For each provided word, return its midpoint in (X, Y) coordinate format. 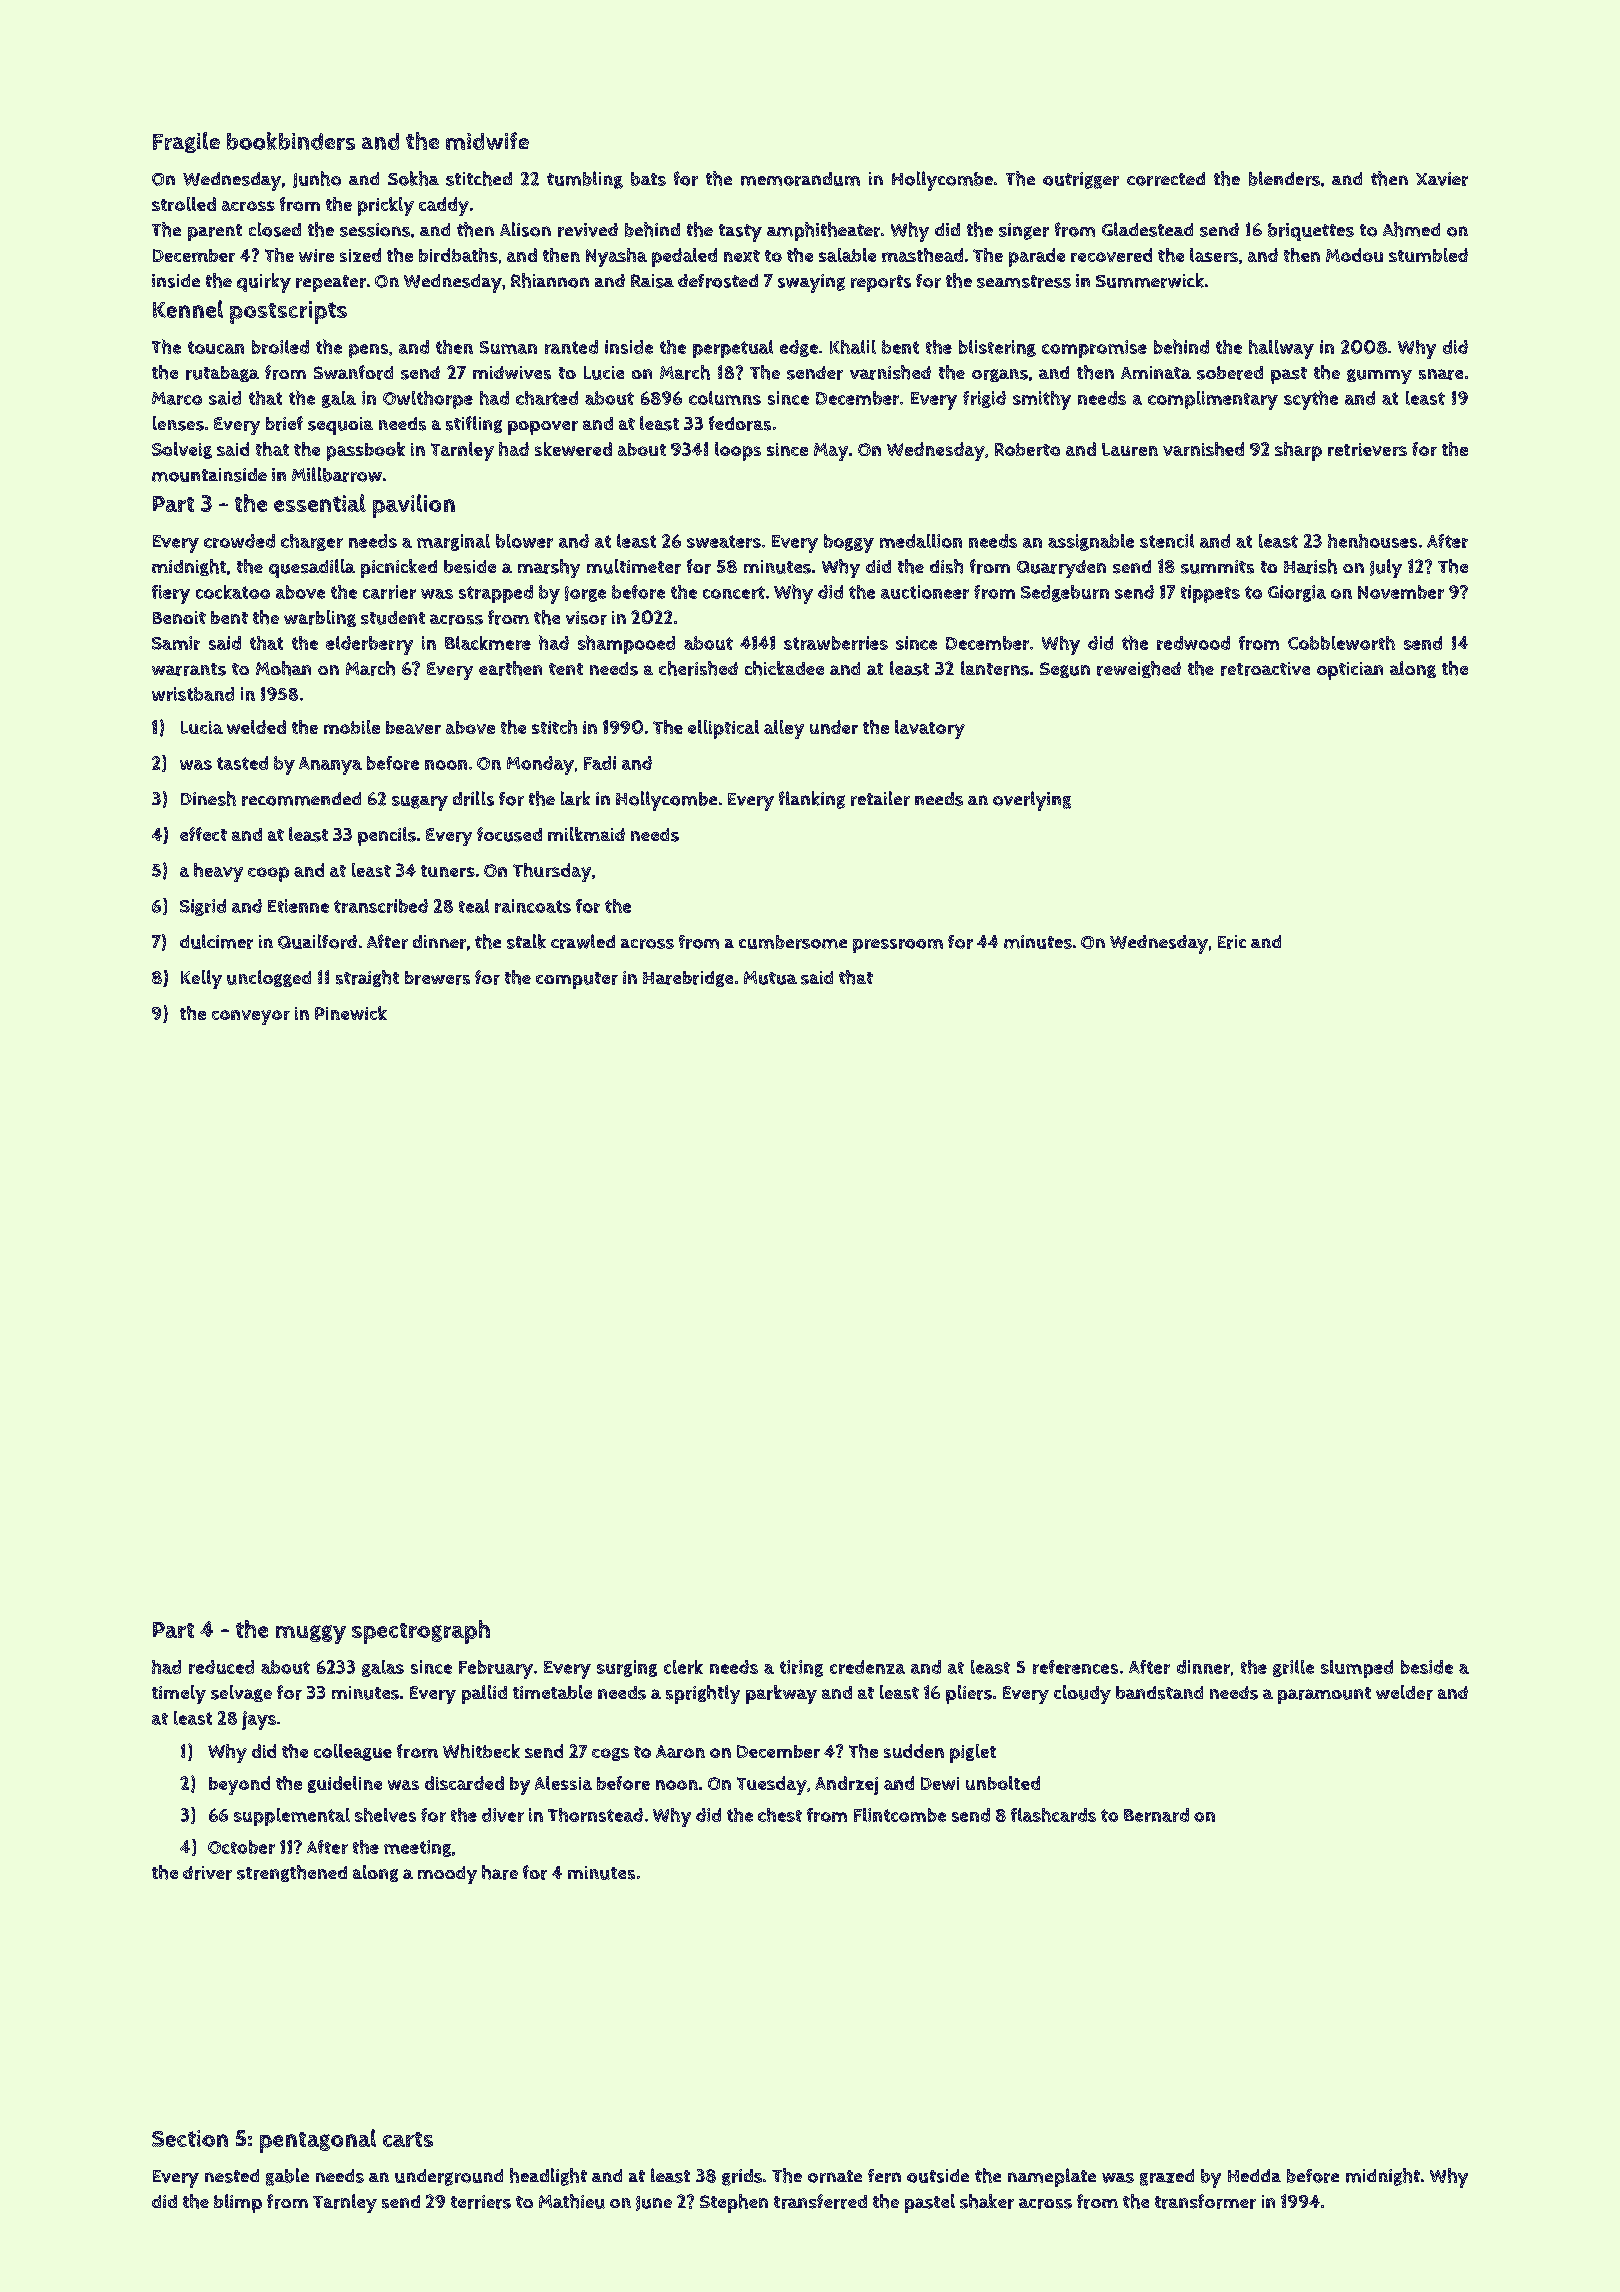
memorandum (800, 179)
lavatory (930, 729)
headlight (548, 2177)
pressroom (898, 946)
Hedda (1254, 2175)
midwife (487, 141)
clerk (683, 1667)
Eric (1232, 942)
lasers (1214, 255)
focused (509, 834)
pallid (484, 1694)
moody (447, 1875)
